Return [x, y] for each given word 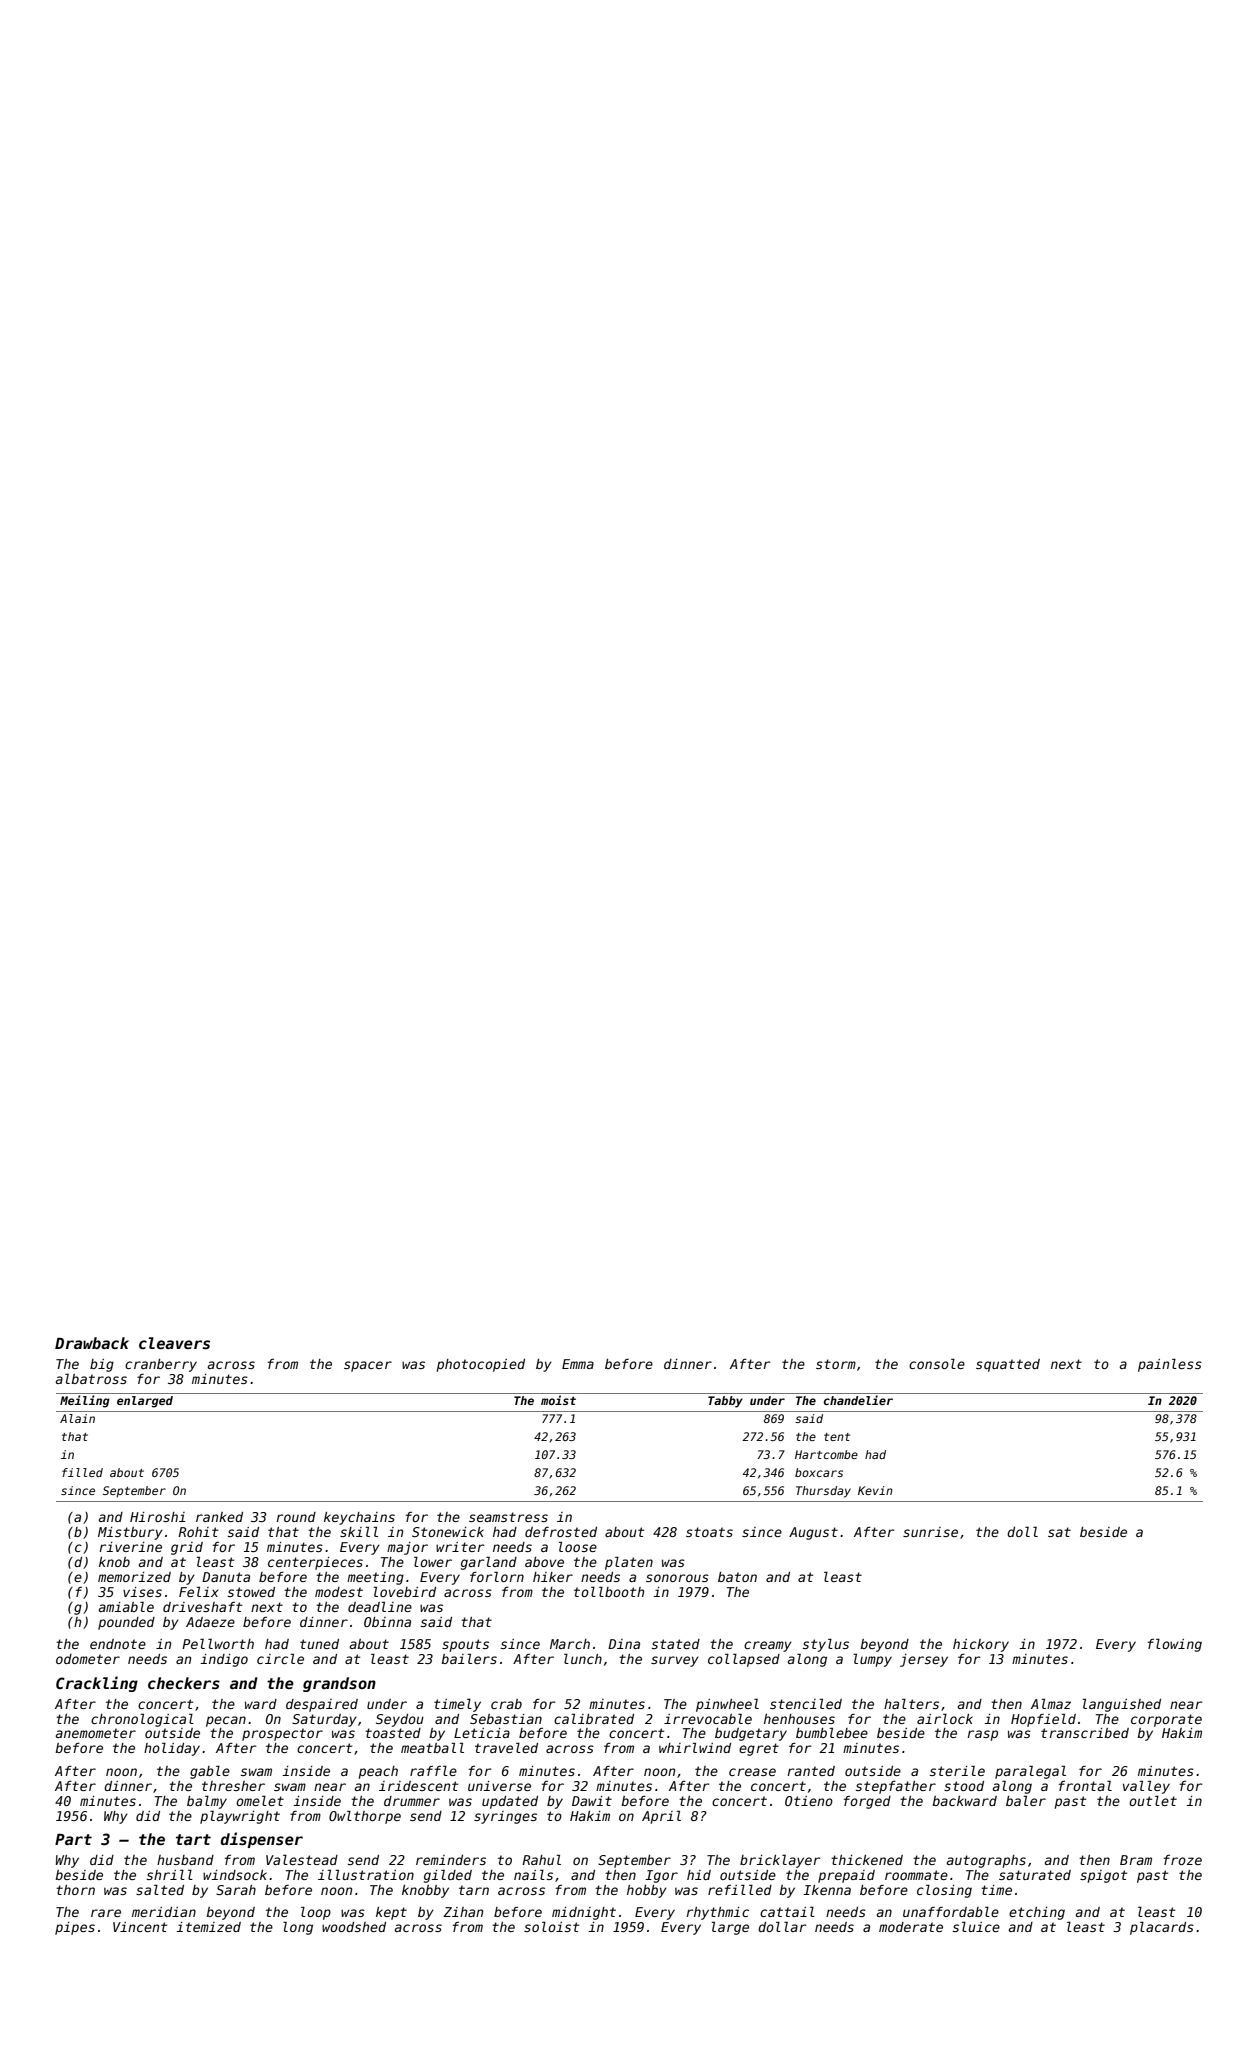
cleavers [174, 1343]
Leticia [482, 1733]
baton [737, 1577]
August [813, 1533]
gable [210, 1772]
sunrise [930, 1532]
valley [1146, 1787]
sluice [976, 1926]
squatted [1008, 1365]
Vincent [140, 1927]
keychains [359, 1518]
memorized [134, 1577]
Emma [578, 1364]
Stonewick [448, 1532]
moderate [911, 1927]
